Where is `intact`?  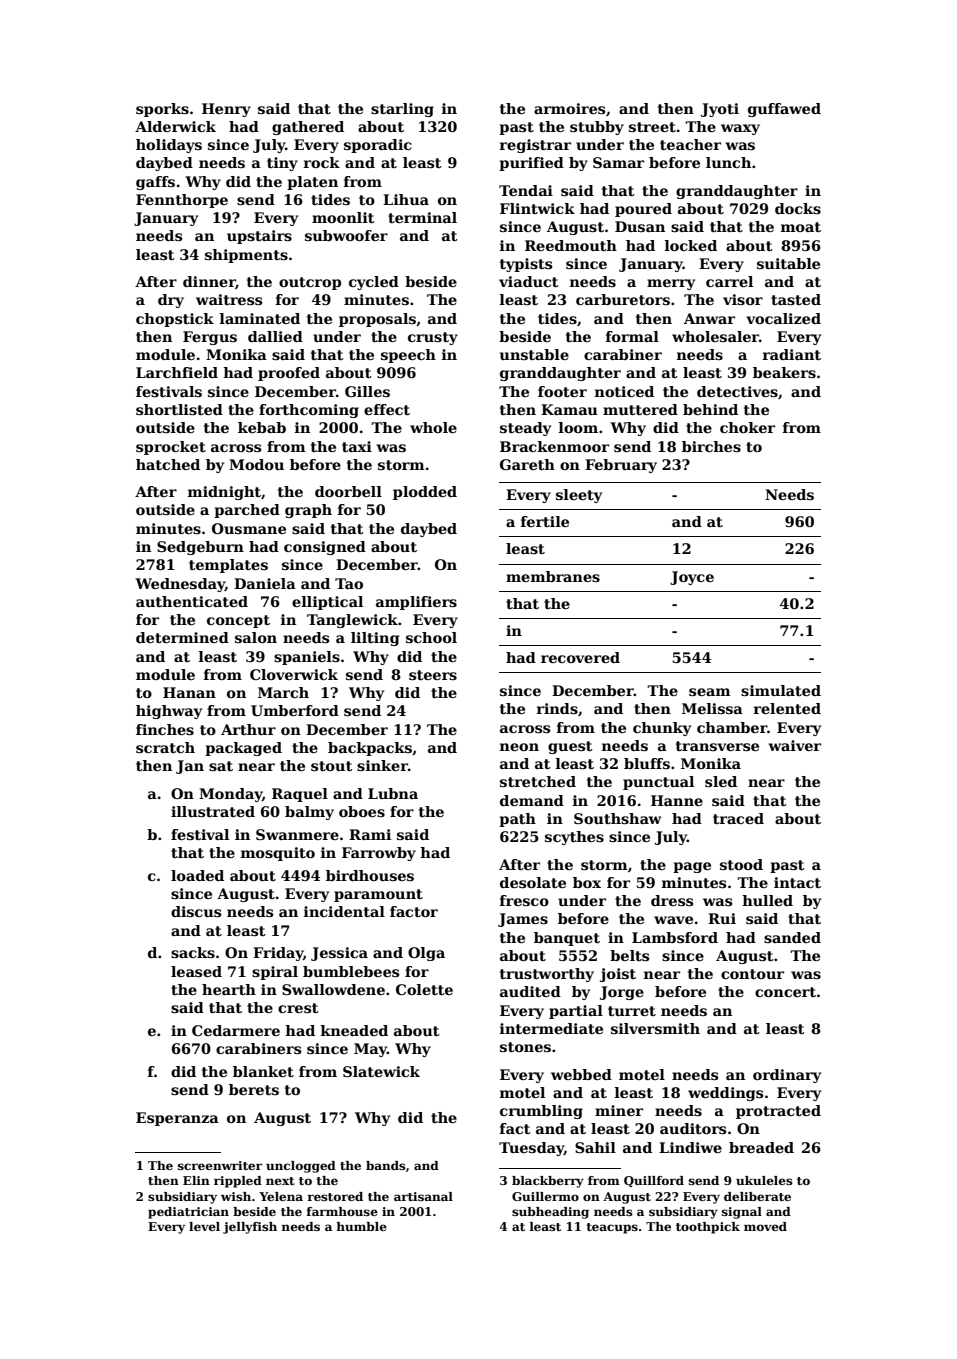 intact is located at coordinates (797, 882).
